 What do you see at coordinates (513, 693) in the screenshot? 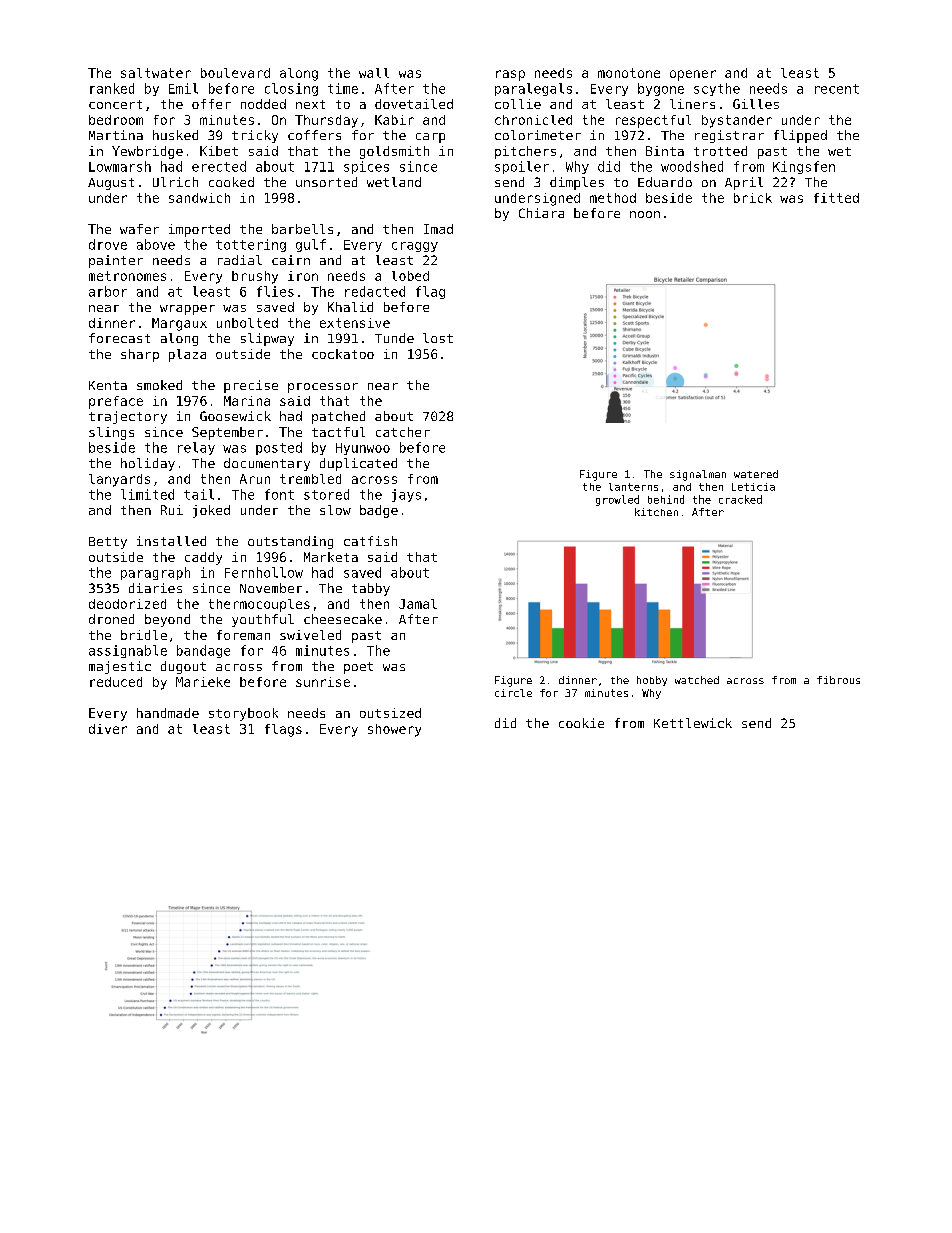
I see `circle` at bounding box center [513, 693].
